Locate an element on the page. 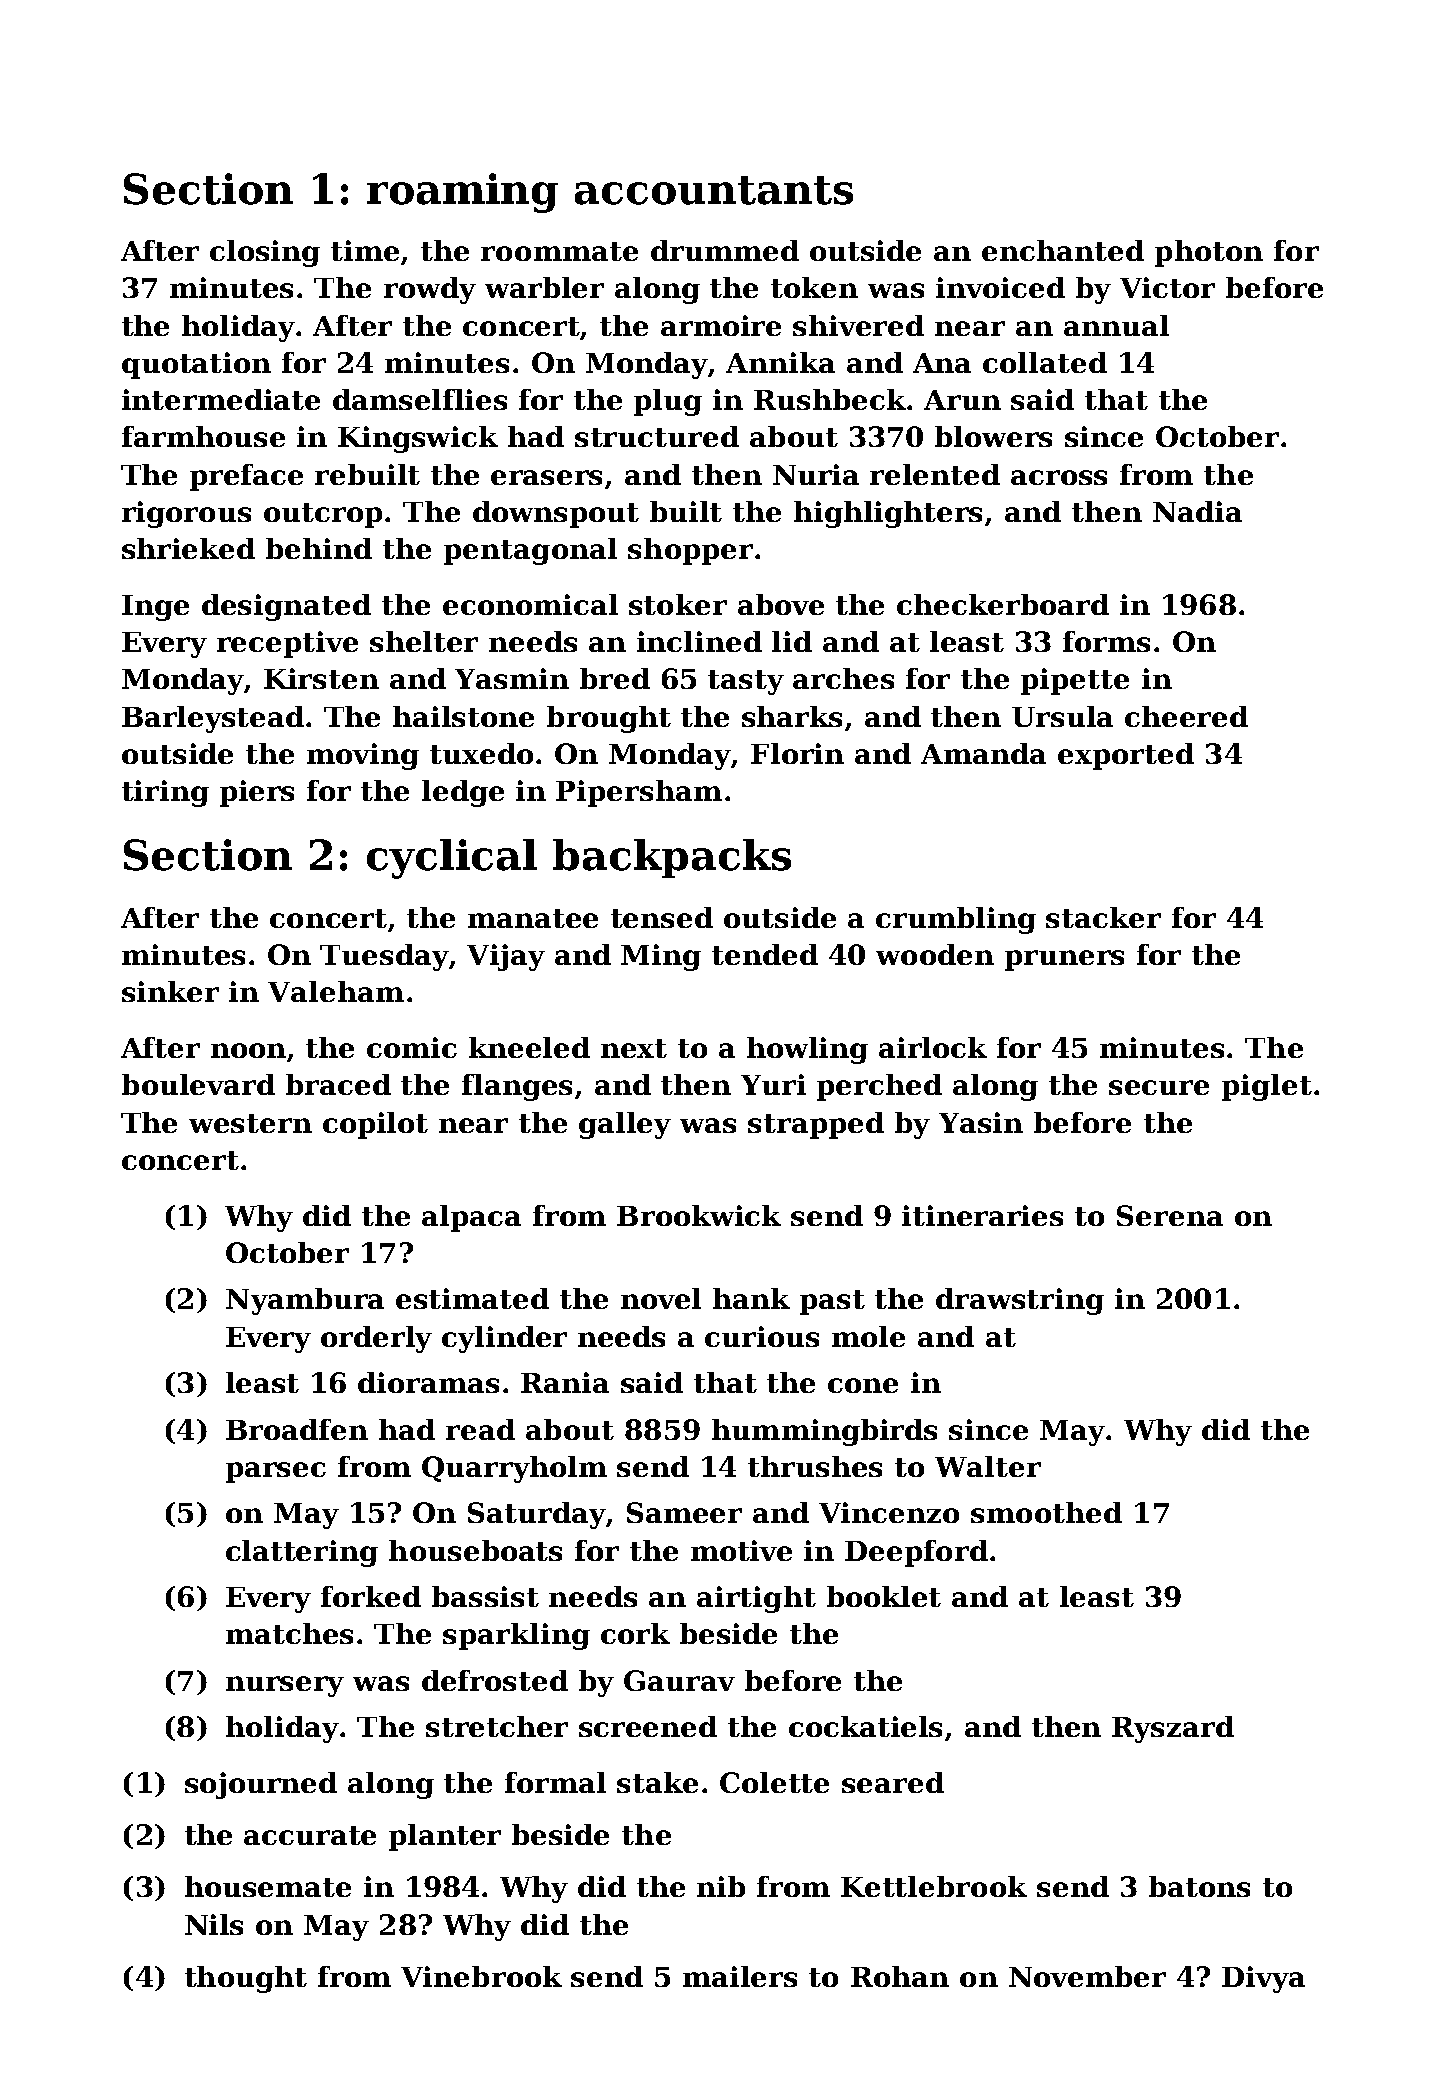 This image has height=2100, width=1450. November is located at coordinates (1087, 1976).
